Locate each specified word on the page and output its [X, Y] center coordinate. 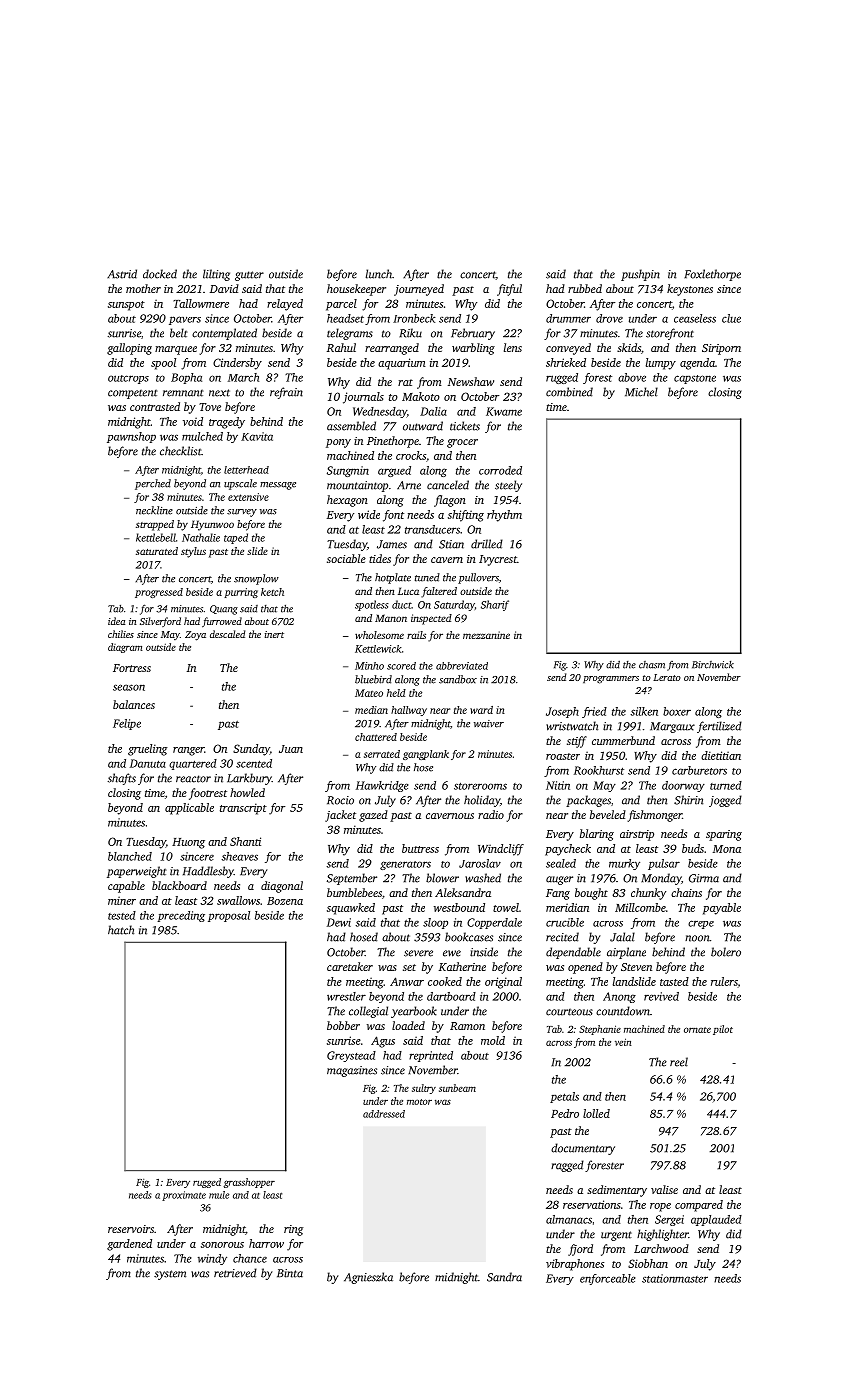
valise [664, 1189]
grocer [462, 443]
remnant [183, 393]
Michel [641, 392]
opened [585, 968]
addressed [384, 1114]
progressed [159, 593]
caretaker [350, 966]
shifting [466, 516]
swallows [238, 900]
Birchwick [713, 665]
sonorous [222, 1245]
